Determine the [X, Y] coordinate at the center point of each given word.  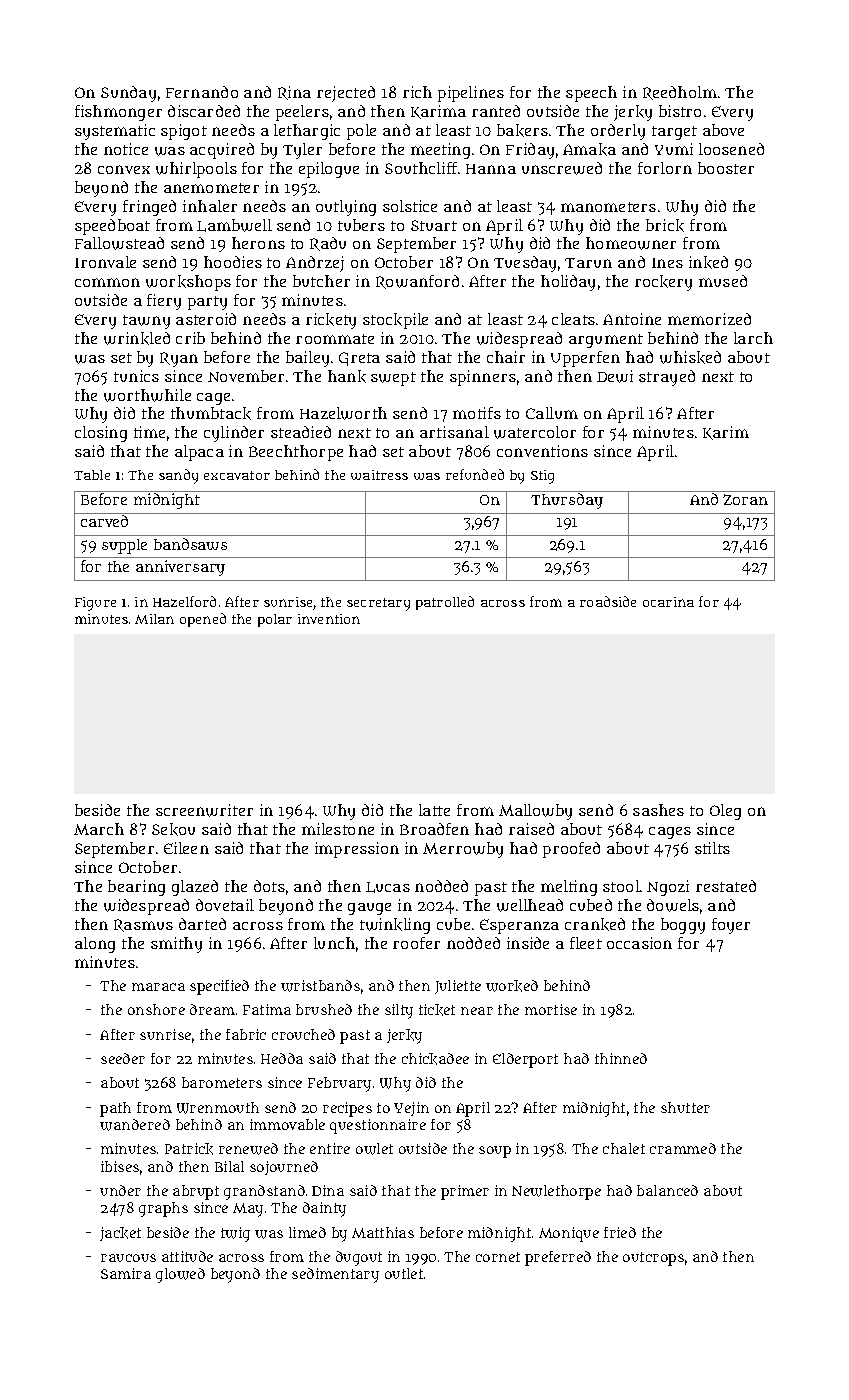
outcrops [653, 1259]
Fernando [202, 92]
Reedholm [680, 93]
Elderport [525, 1060]
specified [219, 987]
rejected [346, 94]
